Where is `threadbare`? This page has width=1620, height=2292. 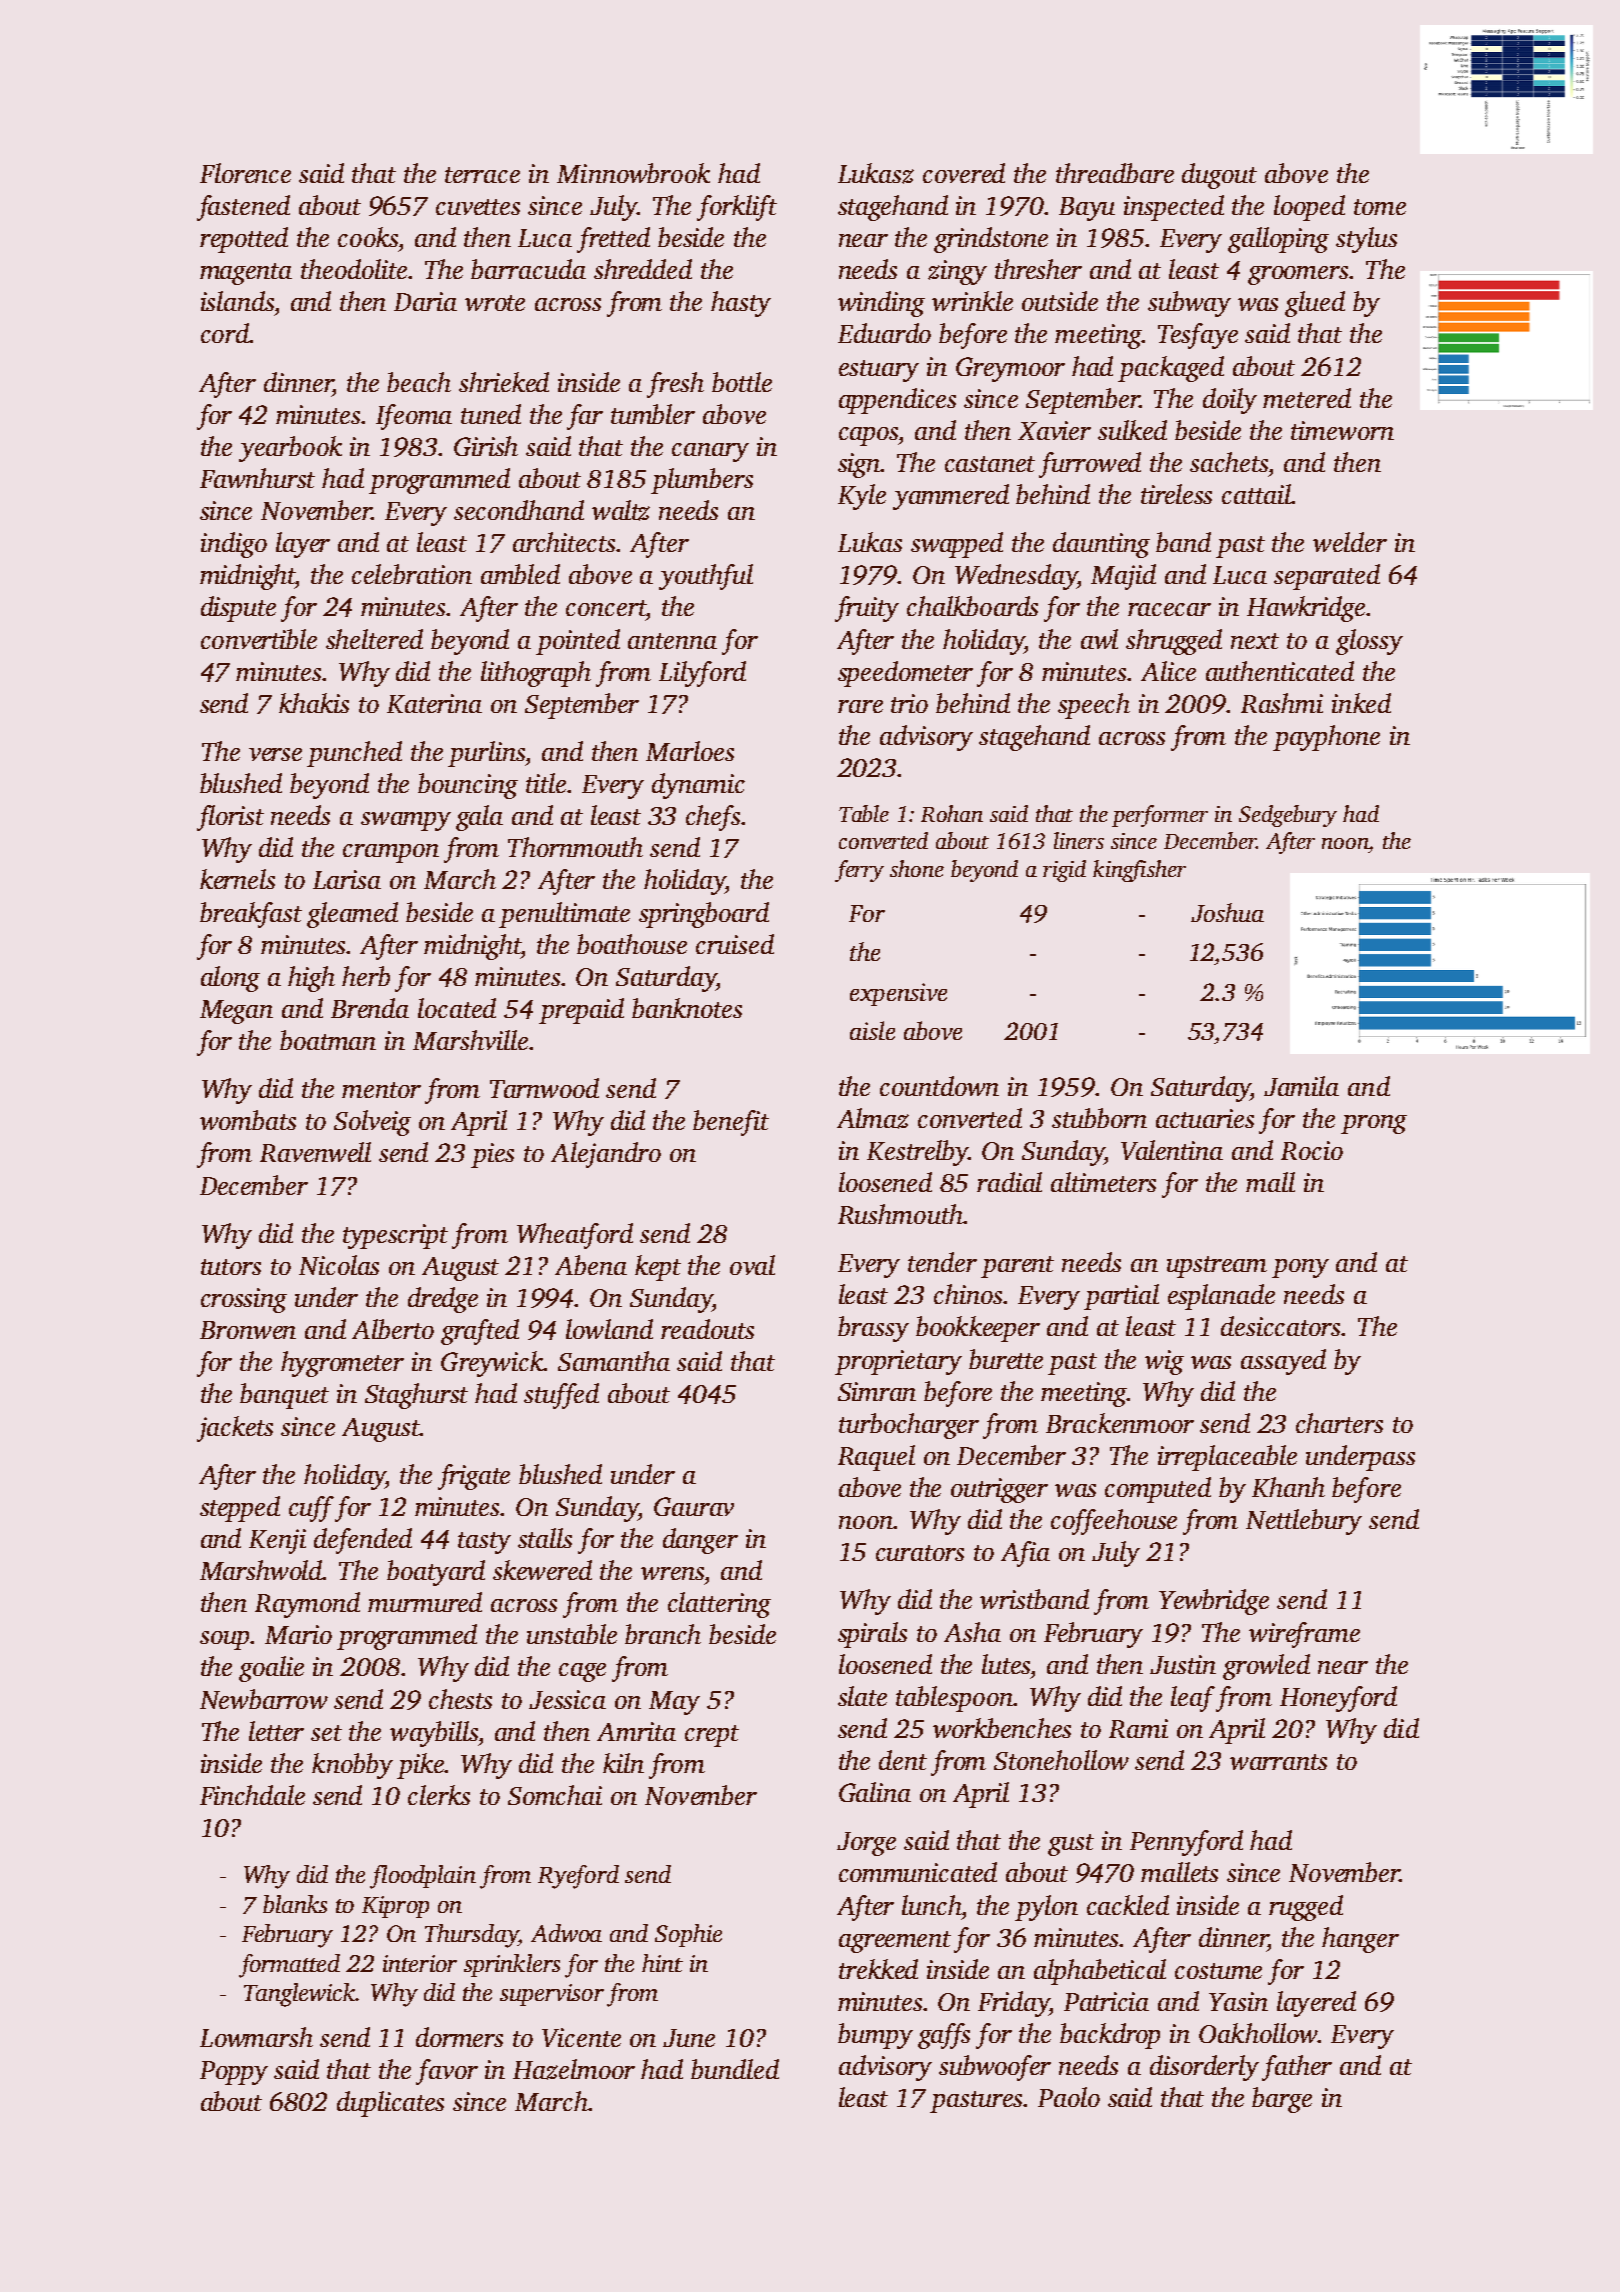
threadbare is located at coordinates (1115, 173).
